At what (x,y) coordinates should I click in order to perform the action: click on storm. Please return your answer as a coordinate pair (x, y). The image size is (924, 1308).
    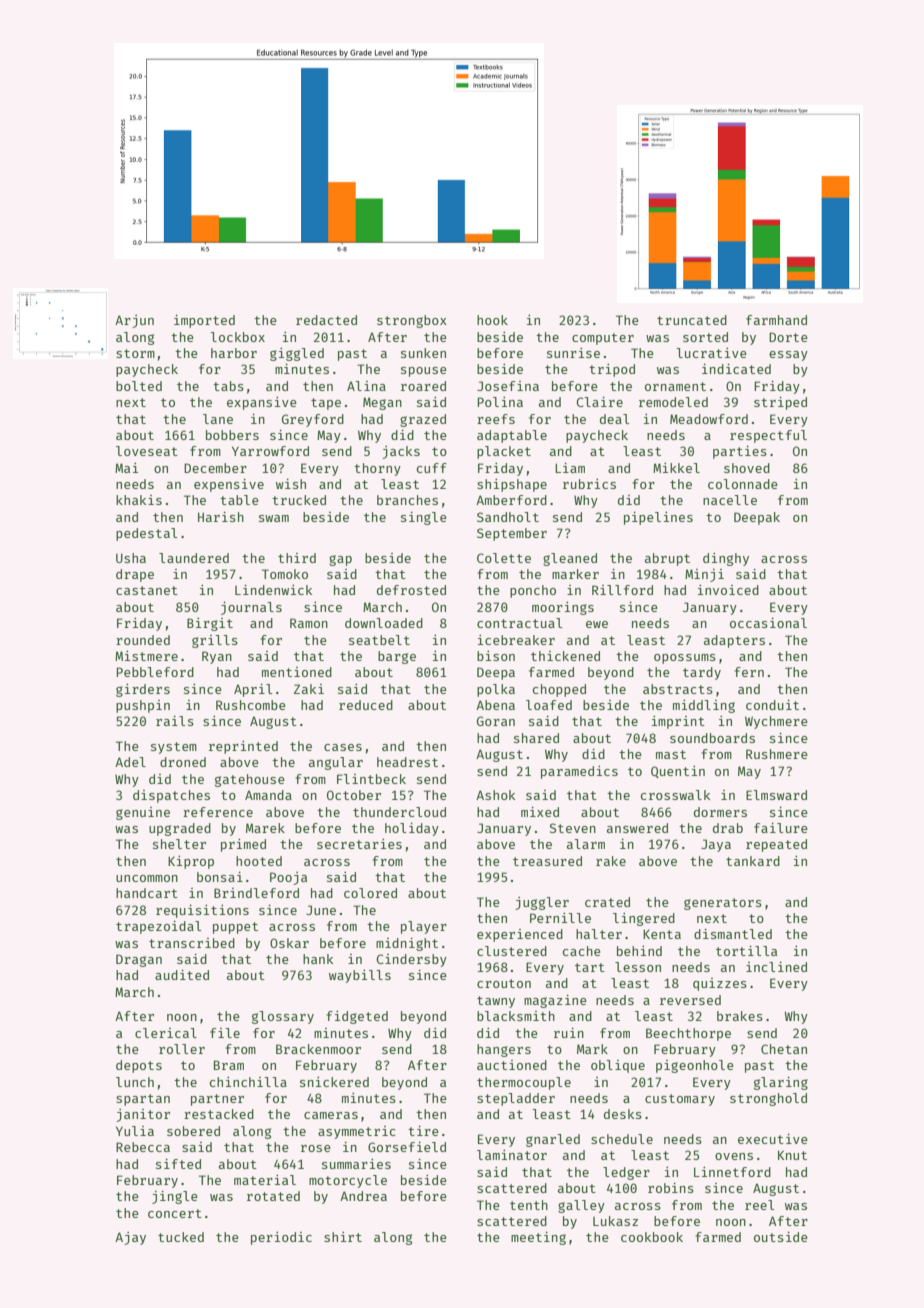
    Looking at the image, I should click on (135, 353).
